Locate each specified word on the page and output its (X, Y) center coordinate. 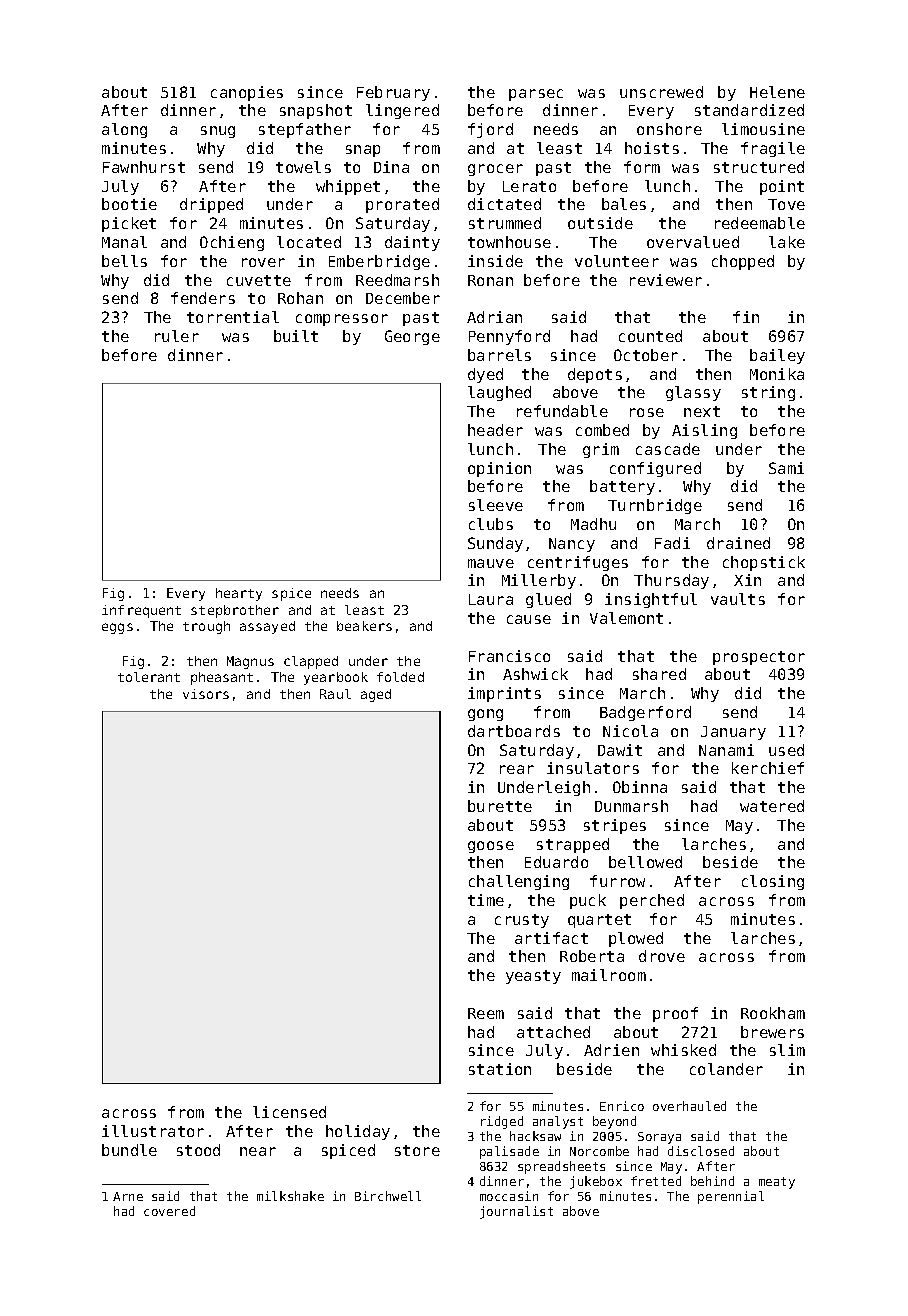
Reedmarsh (397, 280)
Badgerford (645, 713)
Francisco (509, 656)
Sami (786, 468)
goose (491, 847)
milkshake (290, 1196)
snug (218, 132)
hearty (239, 594)
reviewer (666, 280)
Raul (335, 694)
